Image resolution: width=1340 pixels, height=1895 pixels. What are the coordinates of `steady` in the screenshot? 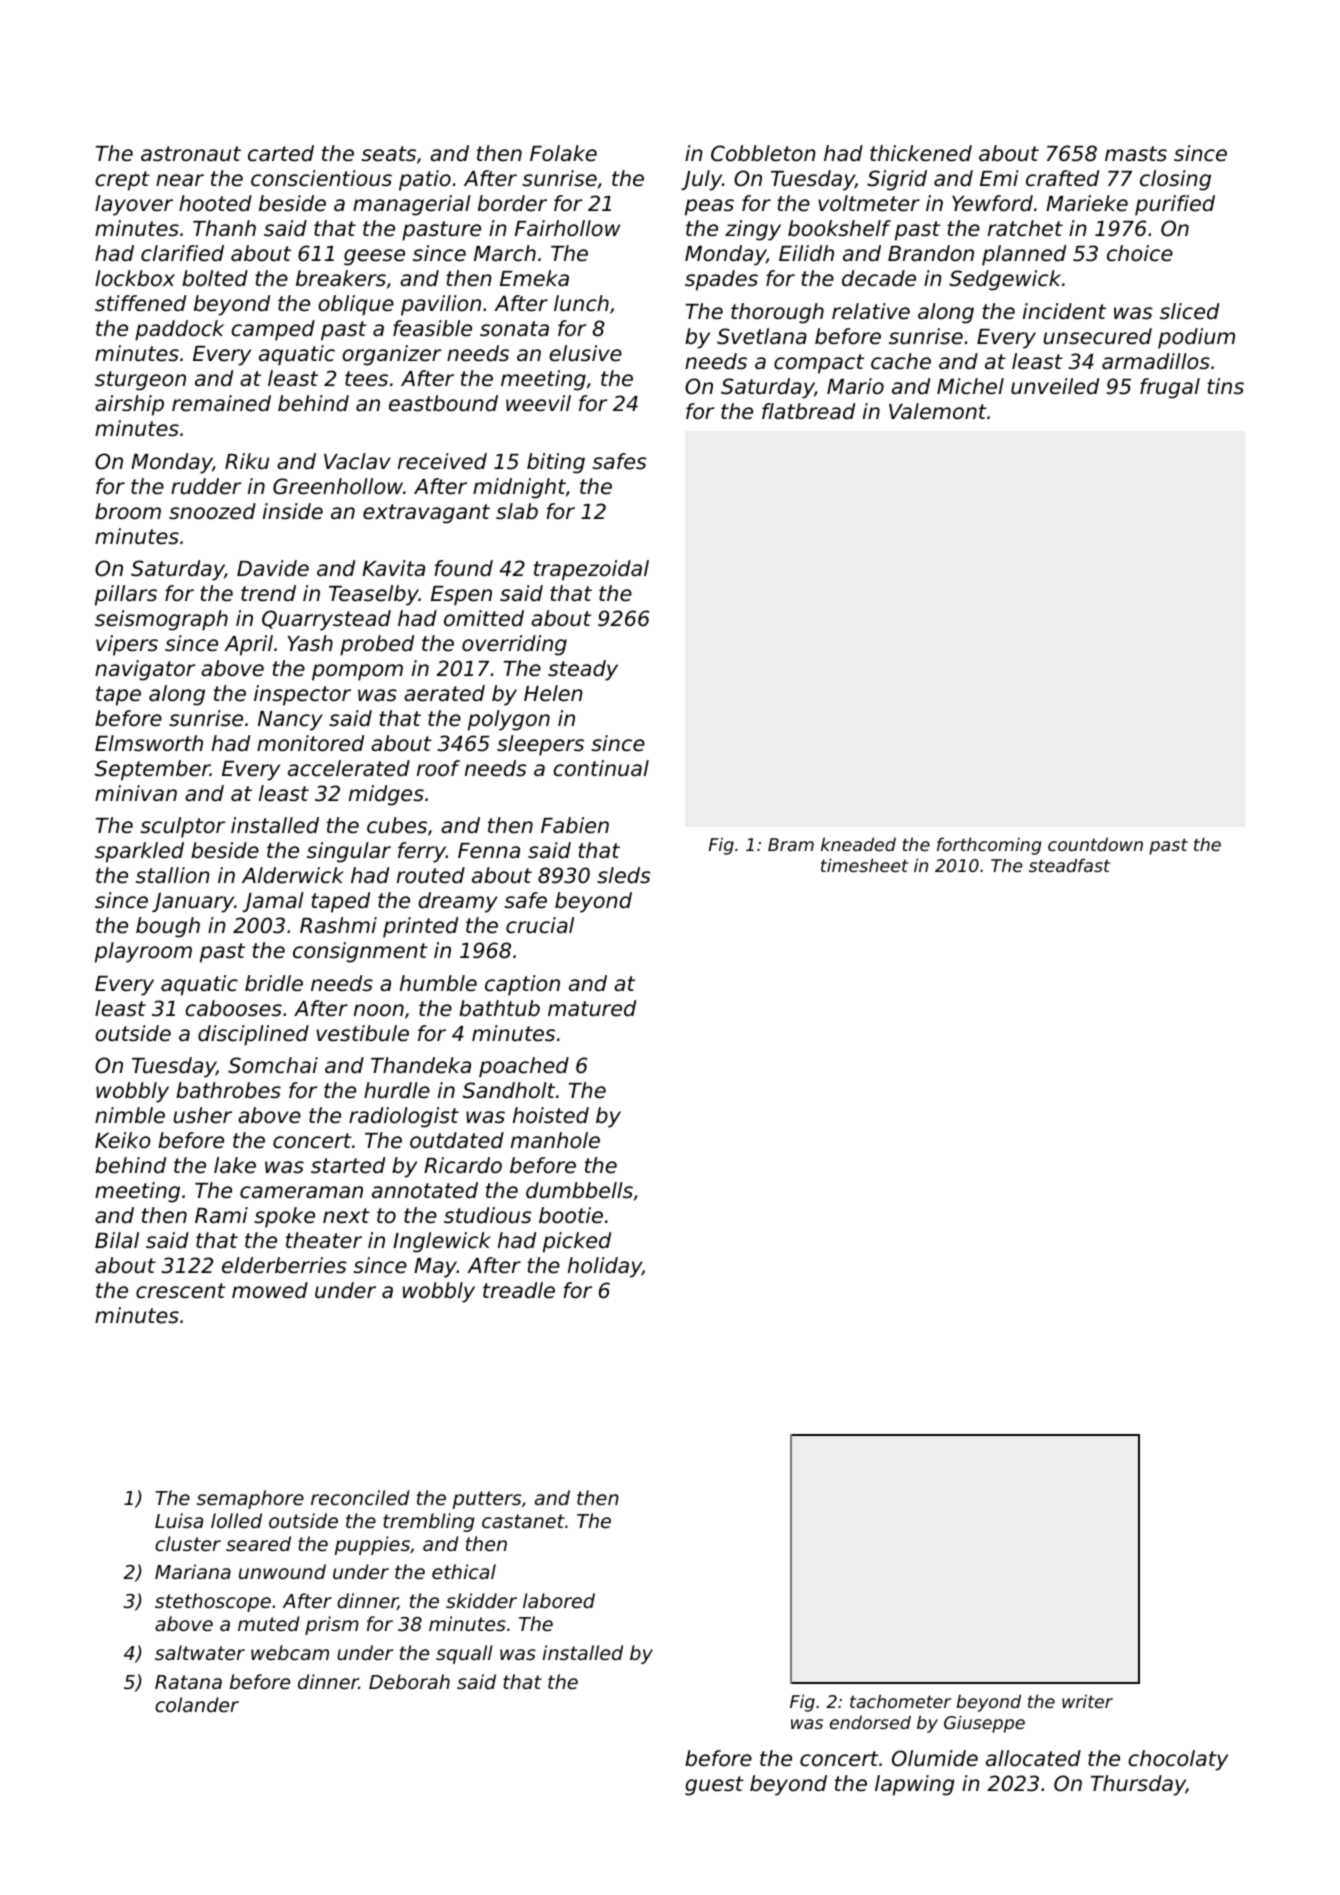 It's located at (583, 670).
